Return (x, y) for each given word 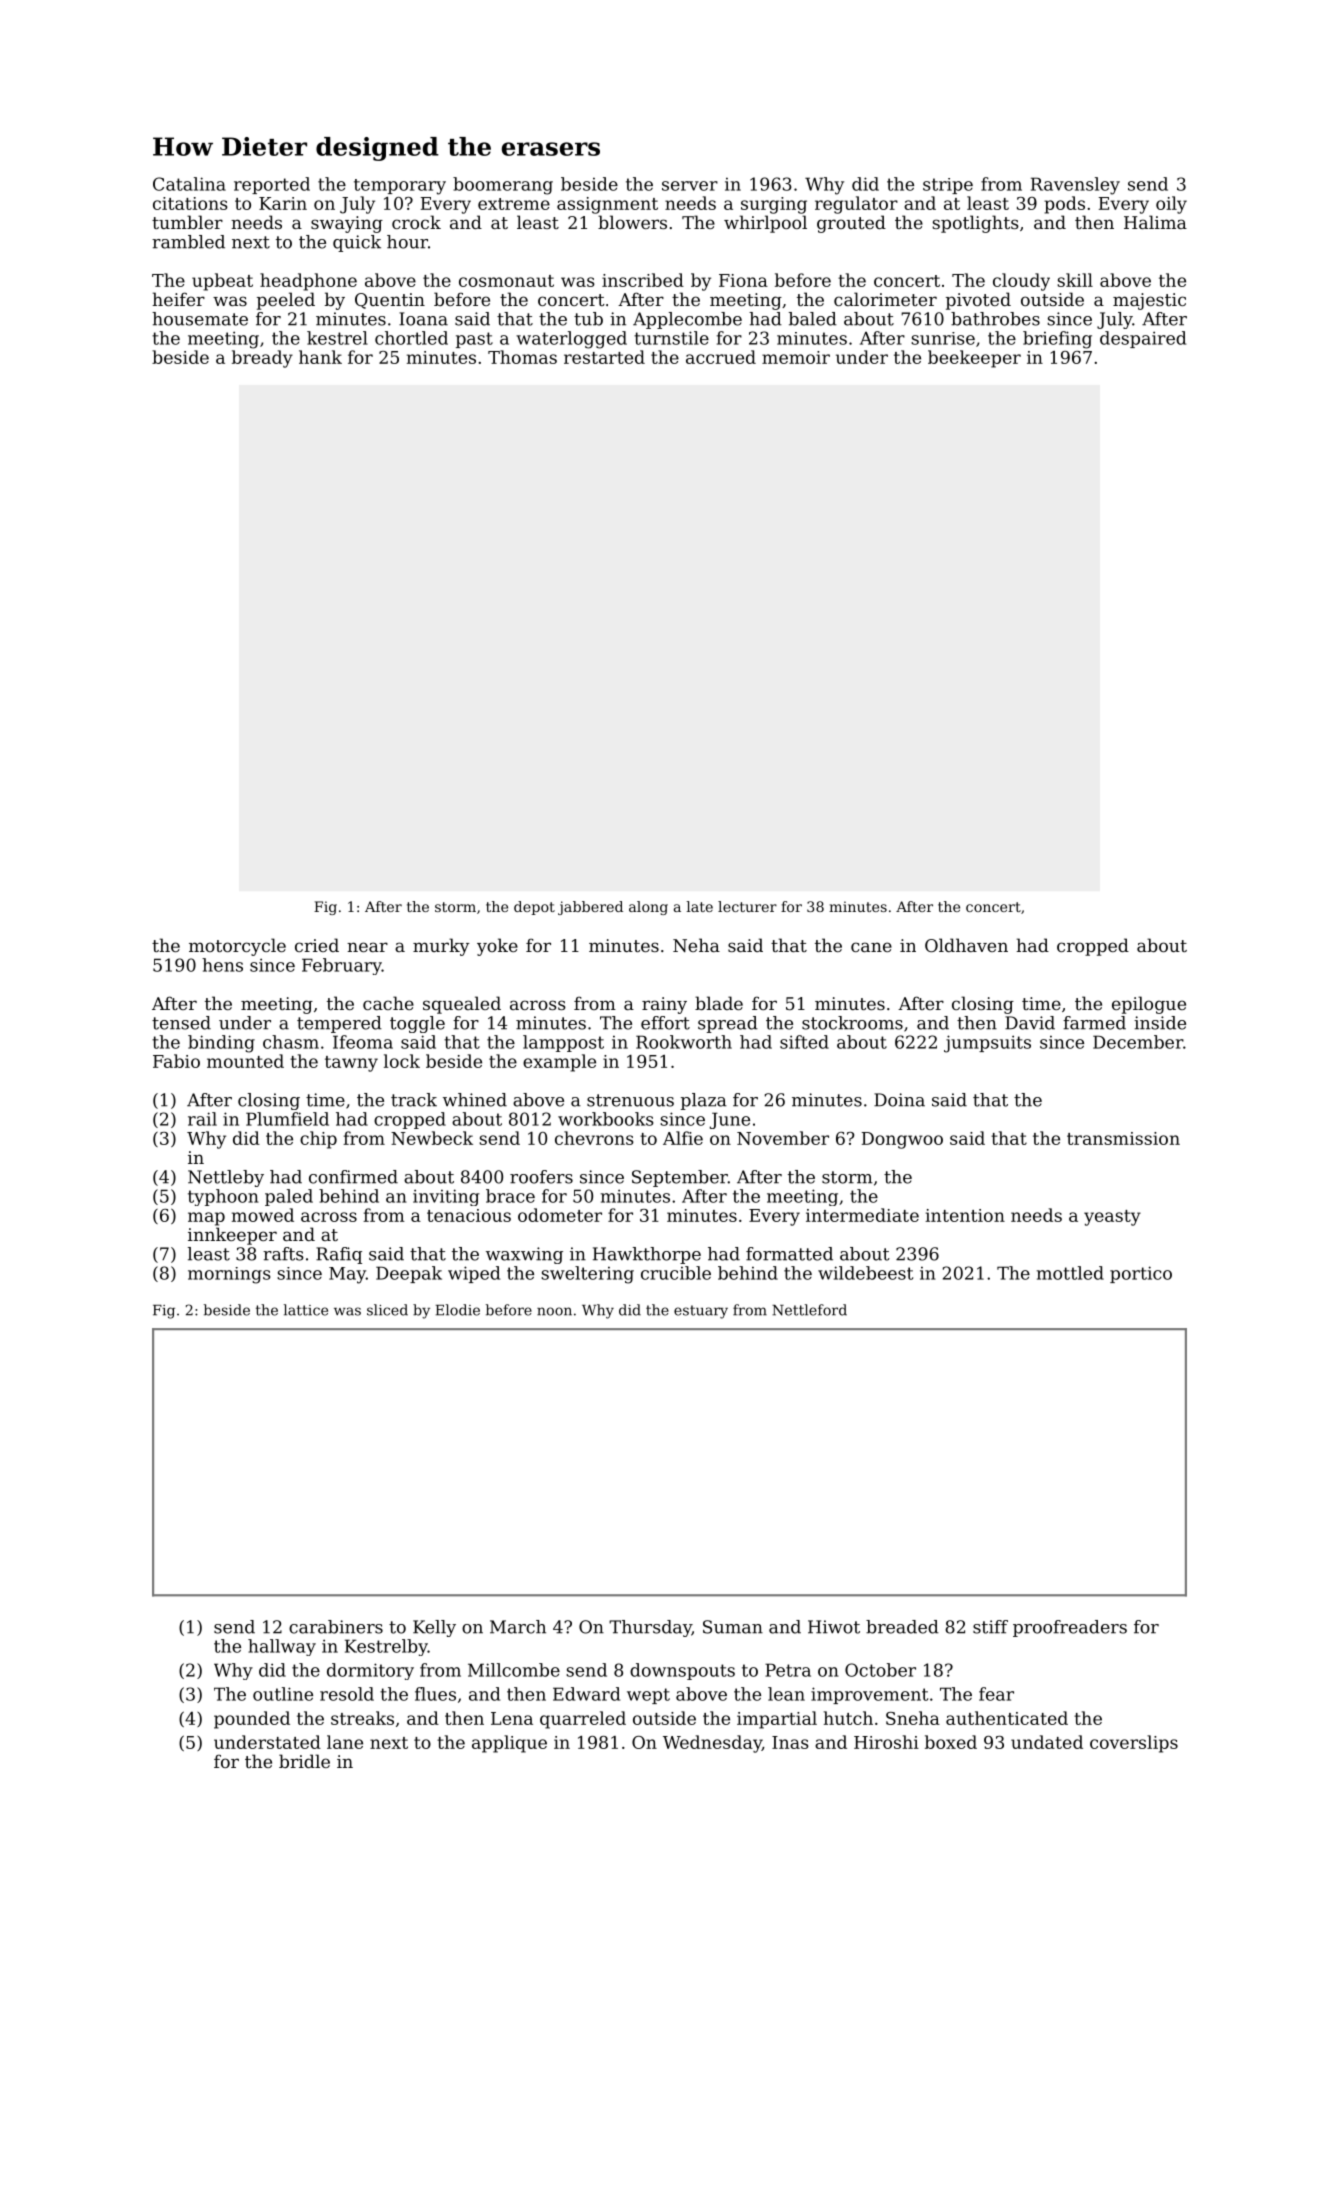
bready (262, 359)
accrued (721, 357)
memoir (796, 357)
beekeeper (974, 359)
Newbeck (432, 1138)
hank (320, 357)
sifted (804, 1042)
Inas (790, 1742)
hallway (282, 1647)
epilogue (1149, 1005)
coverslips (1134, 1744)
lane (345, 1742)
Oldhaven (966, 945)
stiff (990, 1627)
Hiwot (834, 1627)
